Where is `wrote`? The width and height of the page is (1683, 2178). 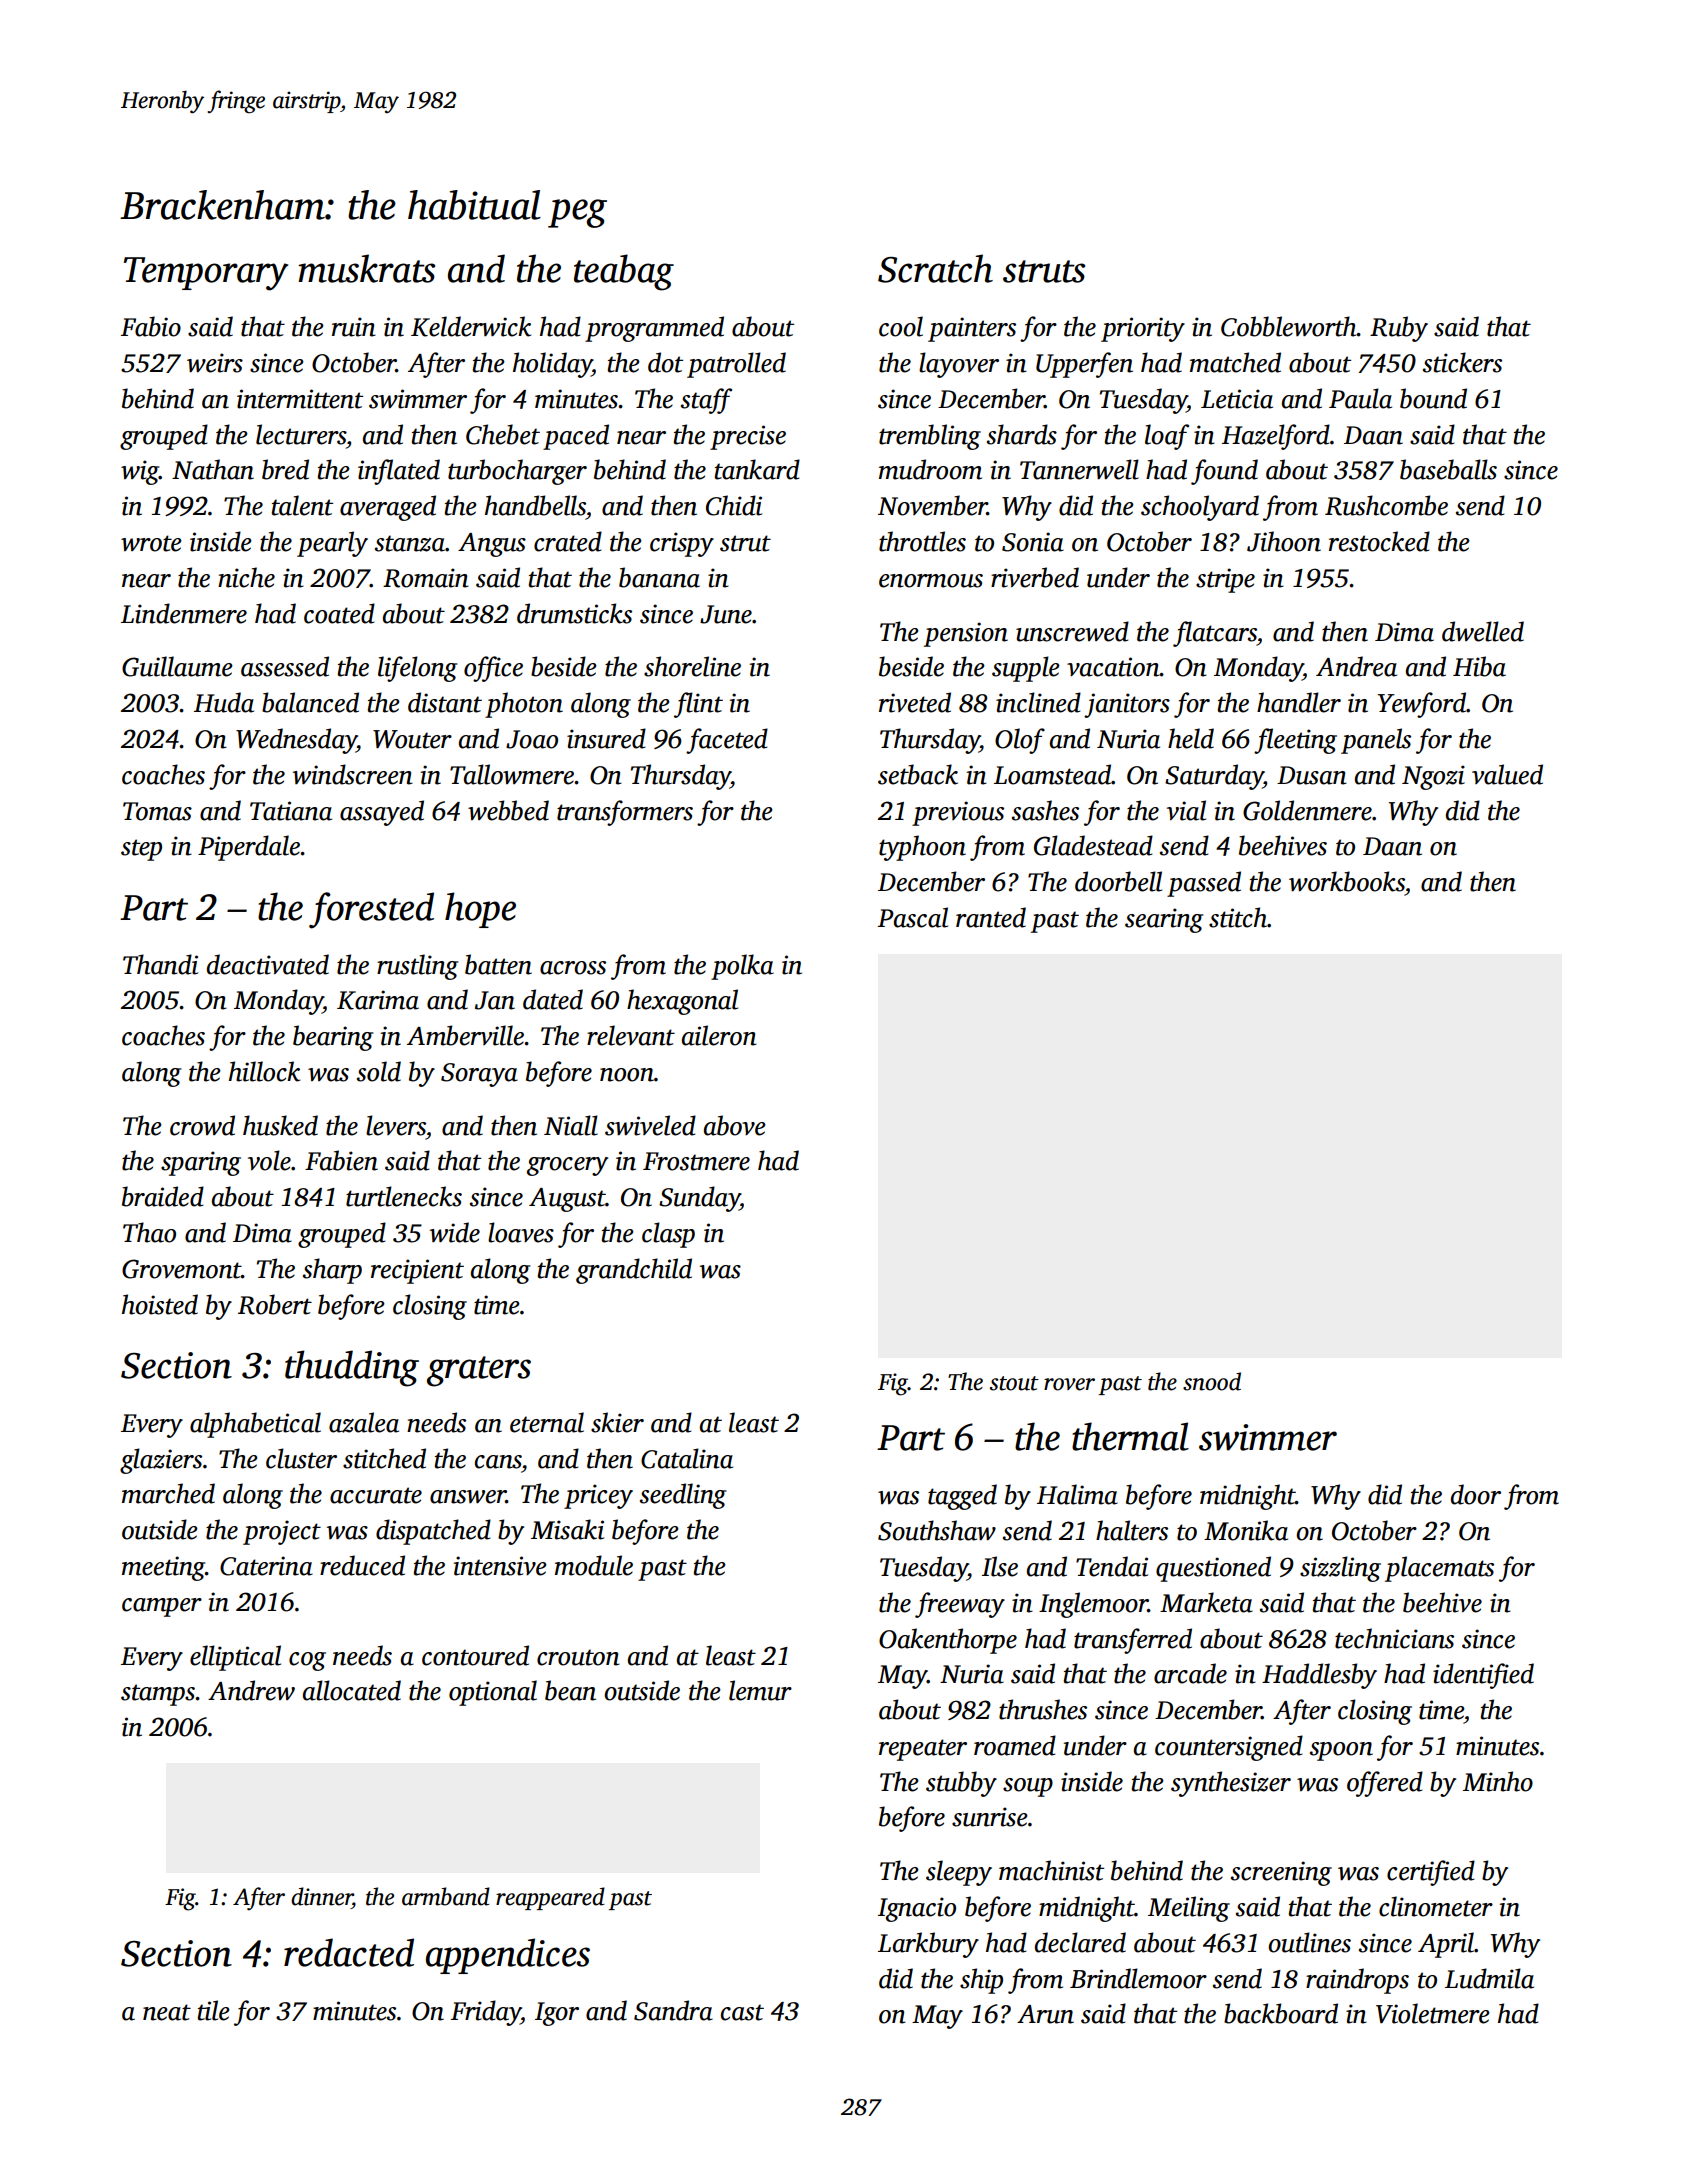
wrote is located at coordinates (151, 543).
